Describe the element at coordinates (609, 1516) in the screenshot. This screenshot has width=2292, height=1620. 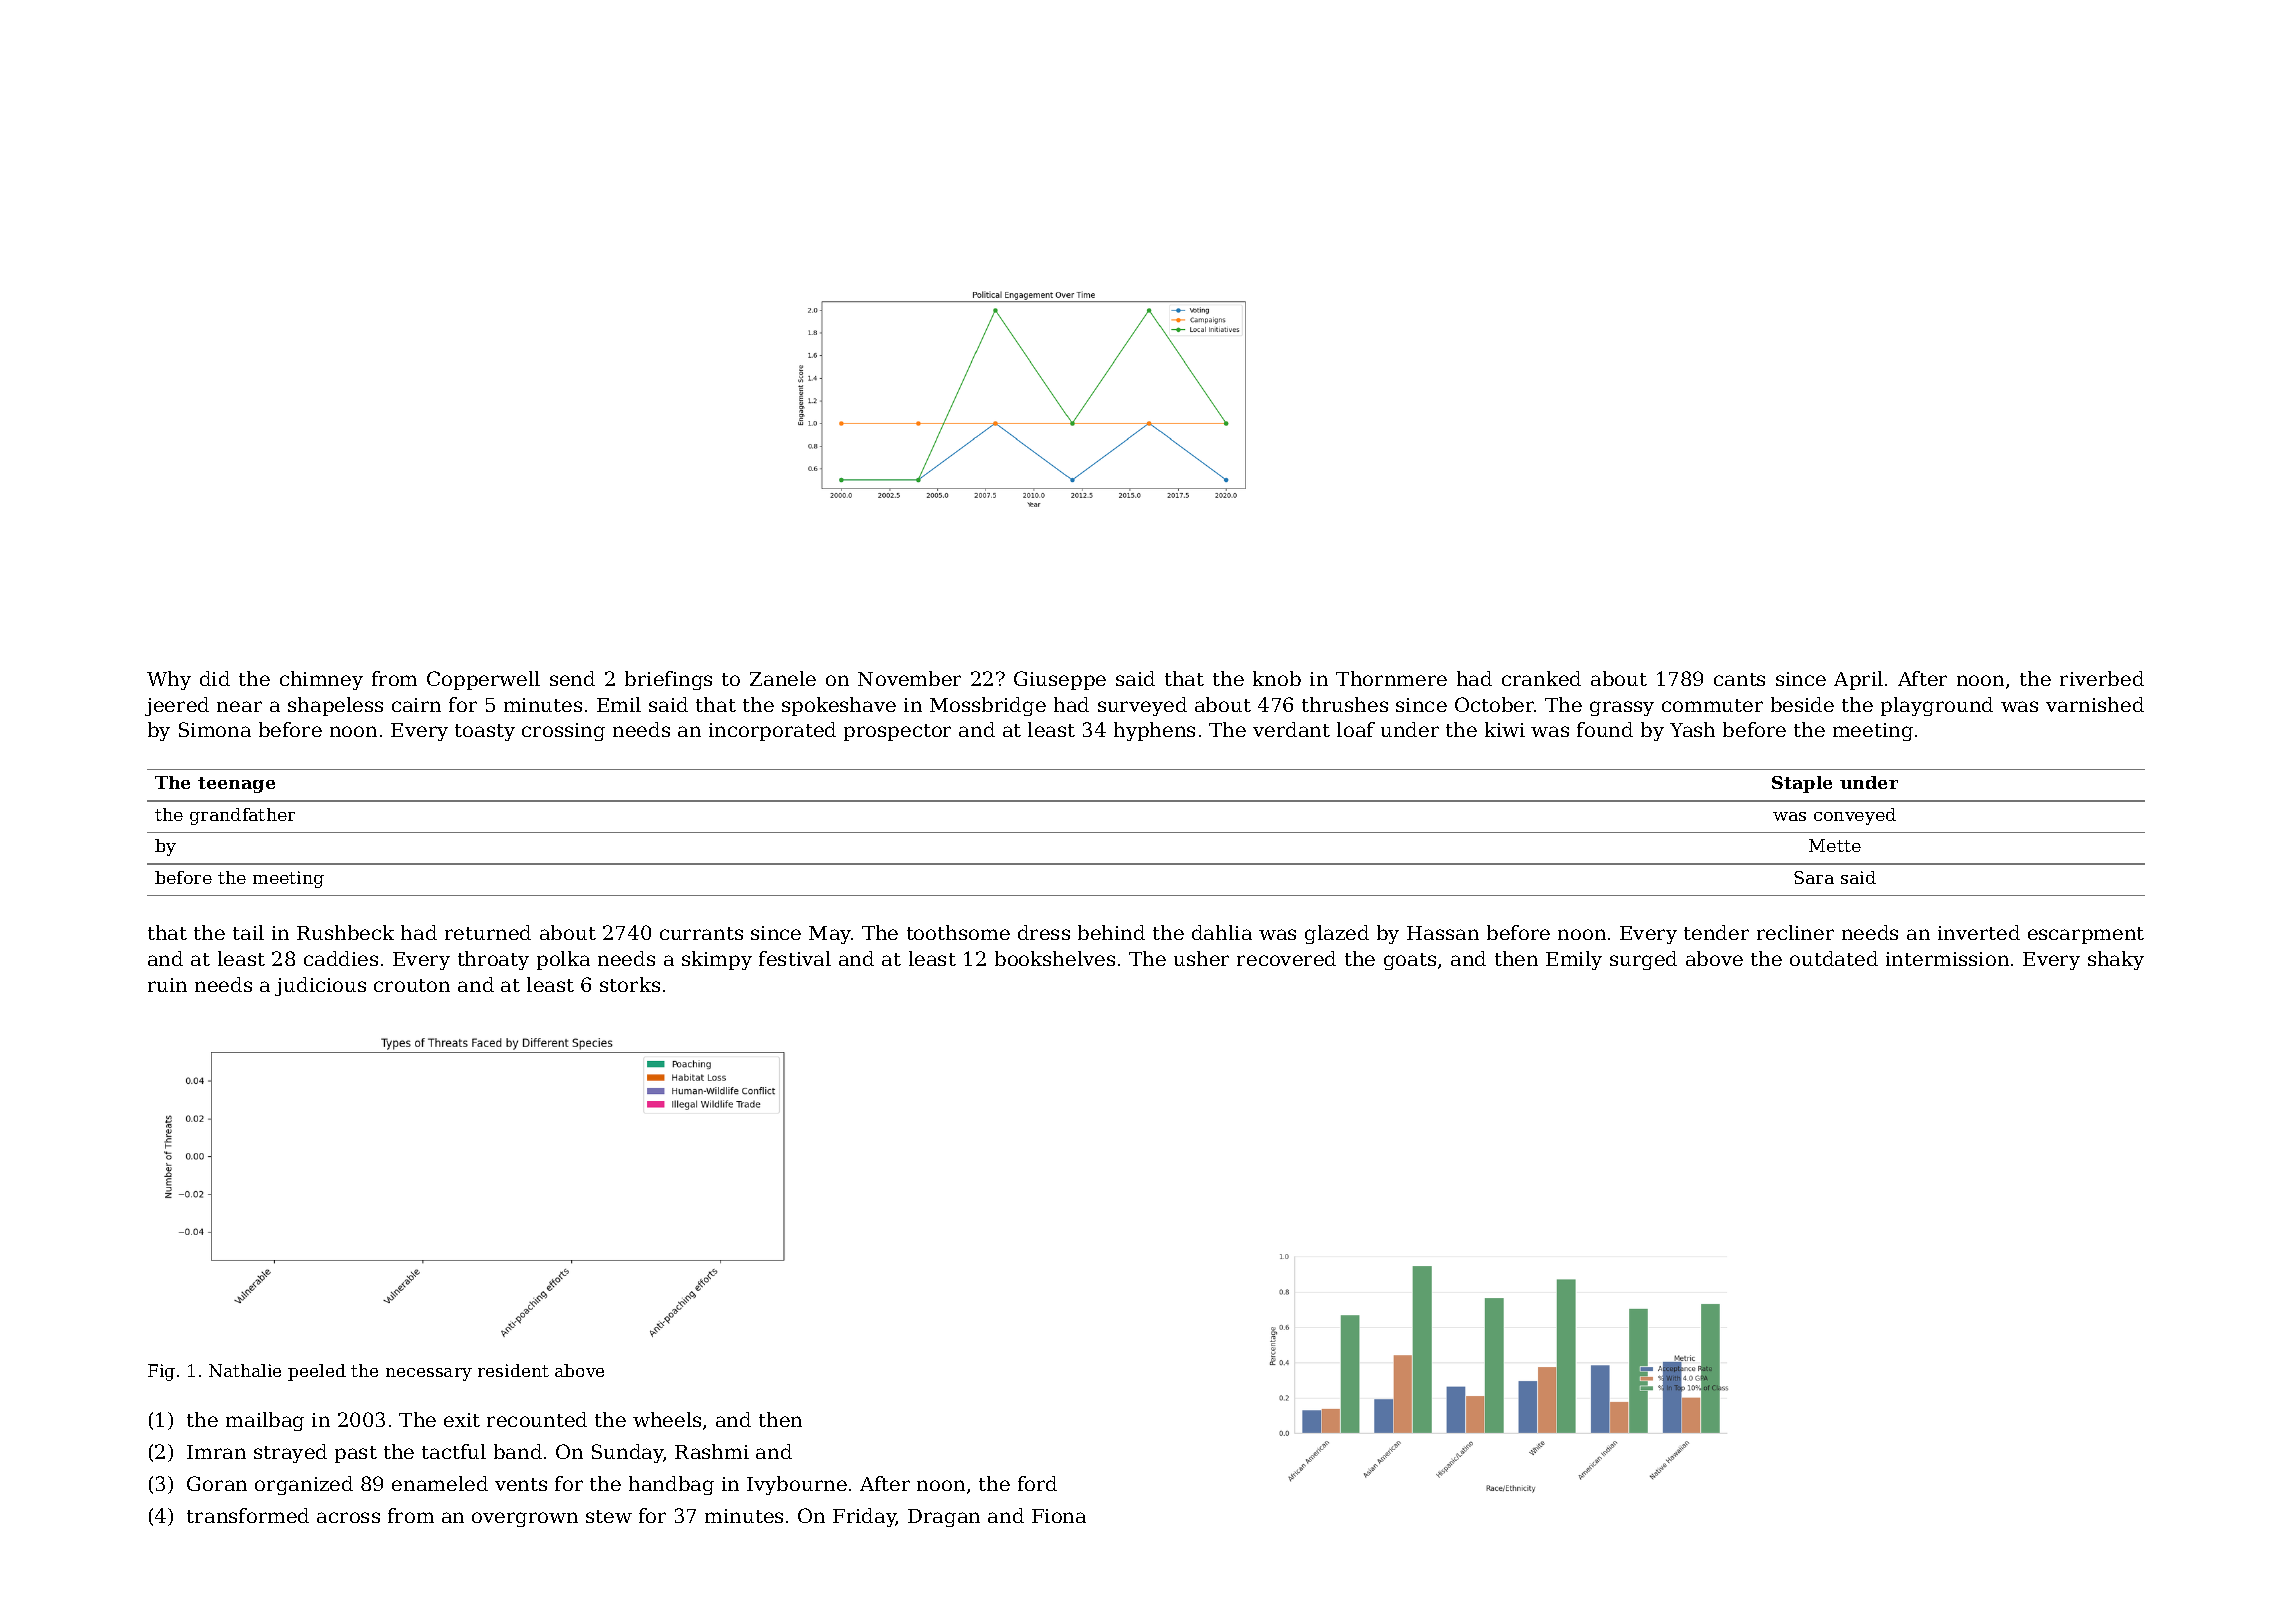
I see `stew` at that location.
